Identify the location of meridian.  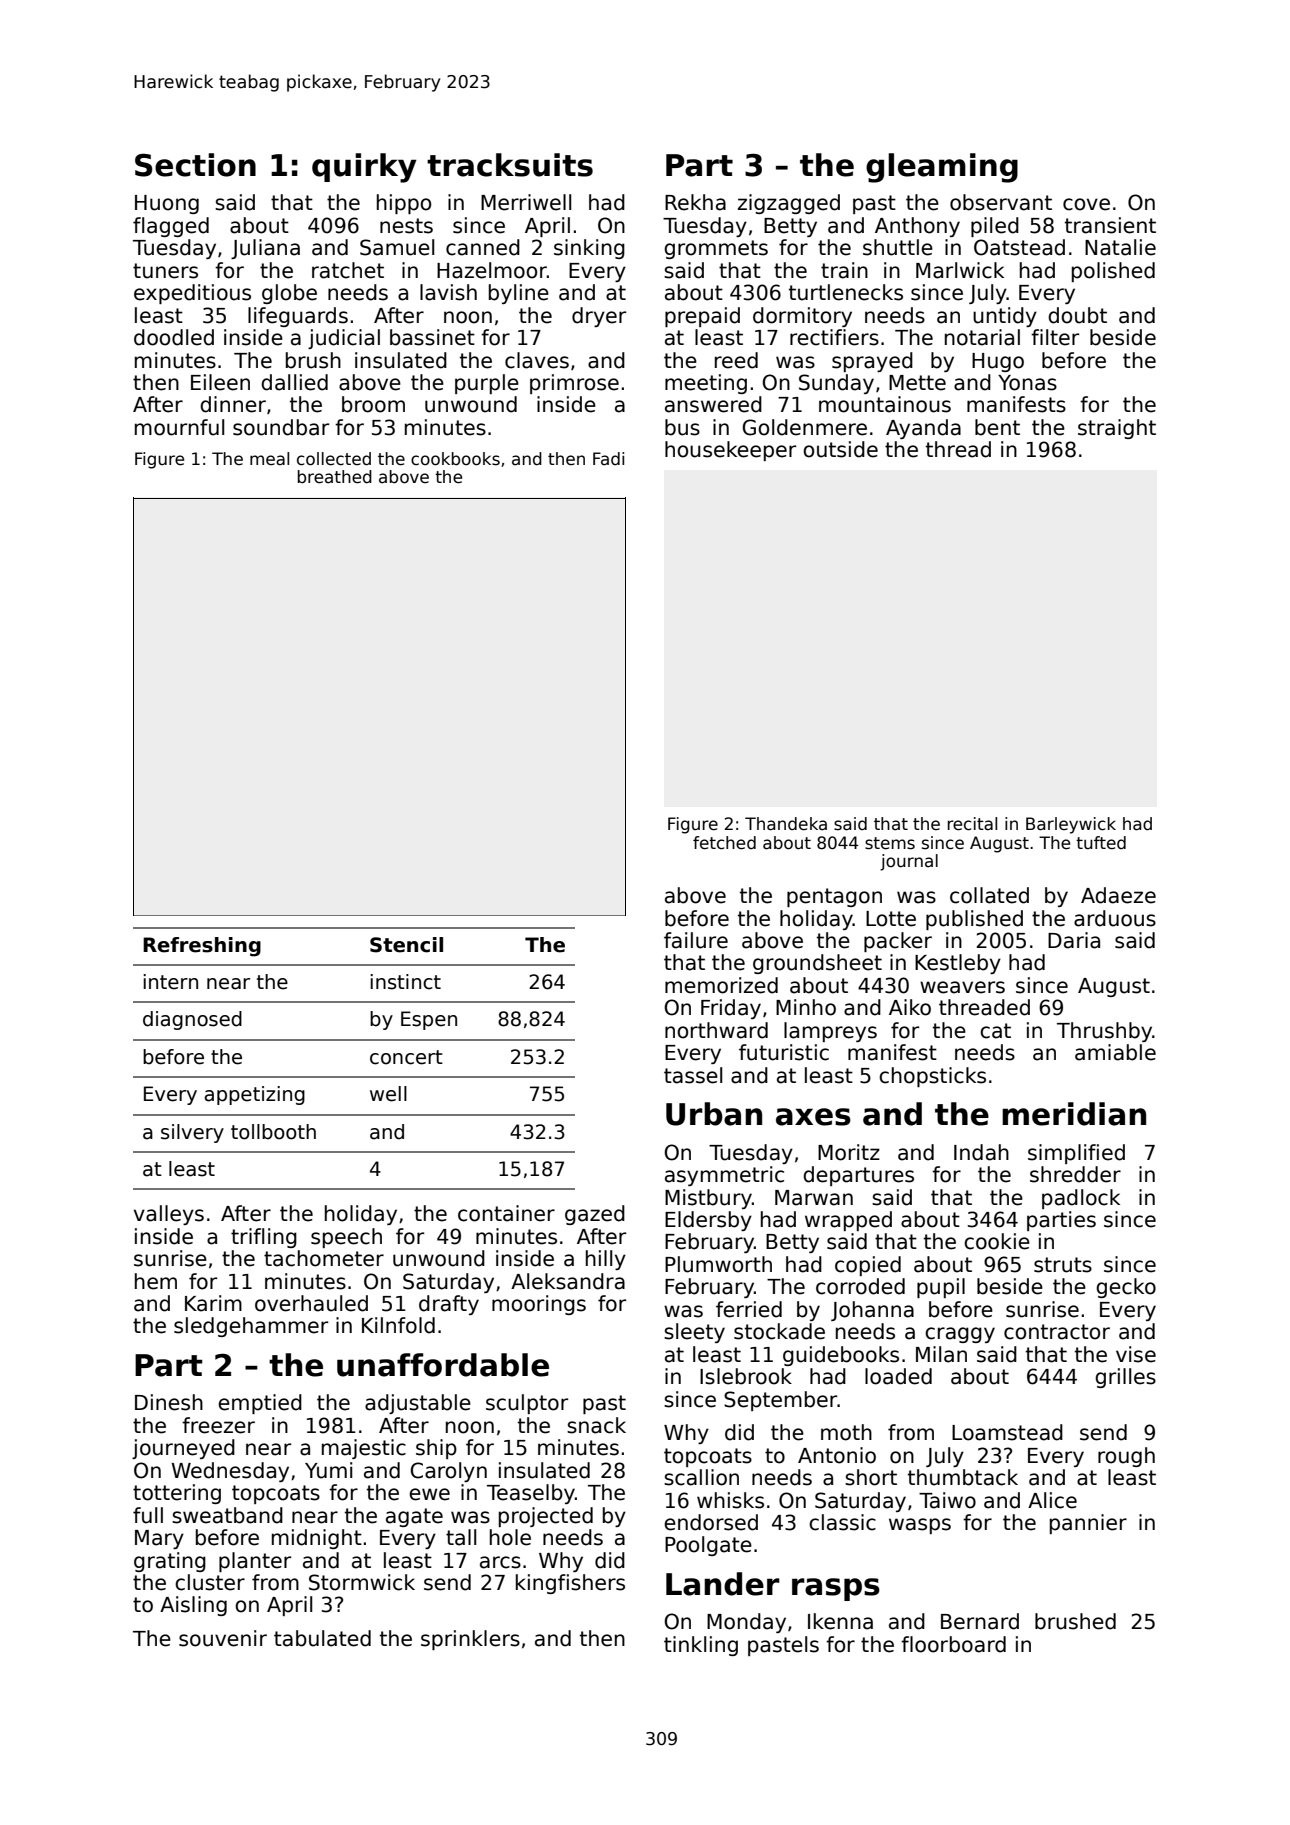
(1074, 1114).
